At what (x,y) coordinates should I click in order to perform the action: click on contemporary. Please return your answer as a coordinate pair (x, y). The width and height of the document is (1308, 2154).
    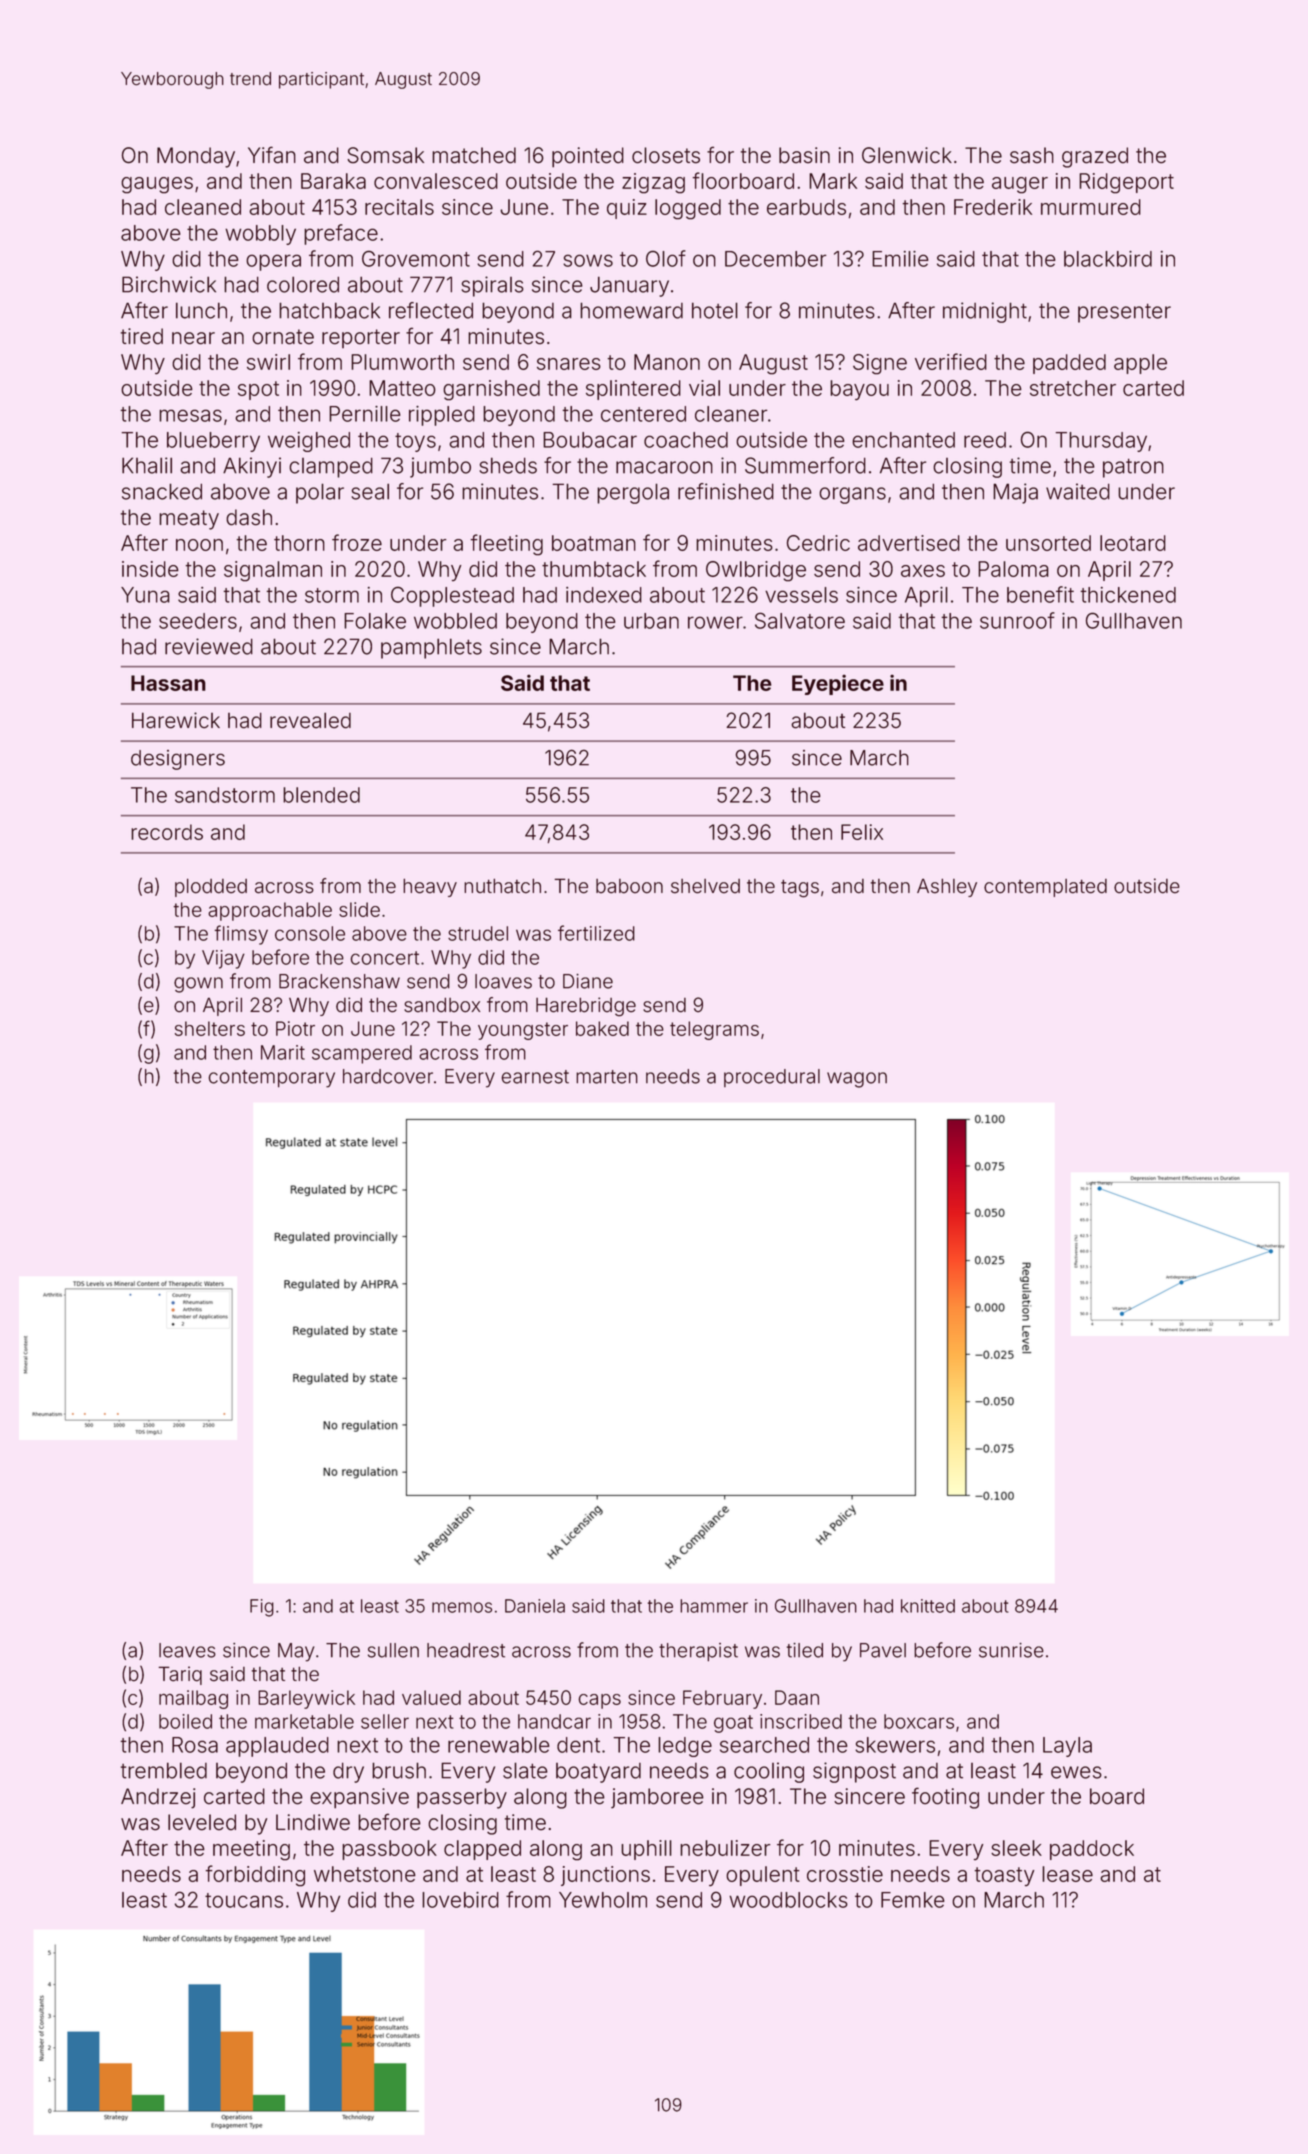
    Looking at the image, I should click on (272, 1079).
